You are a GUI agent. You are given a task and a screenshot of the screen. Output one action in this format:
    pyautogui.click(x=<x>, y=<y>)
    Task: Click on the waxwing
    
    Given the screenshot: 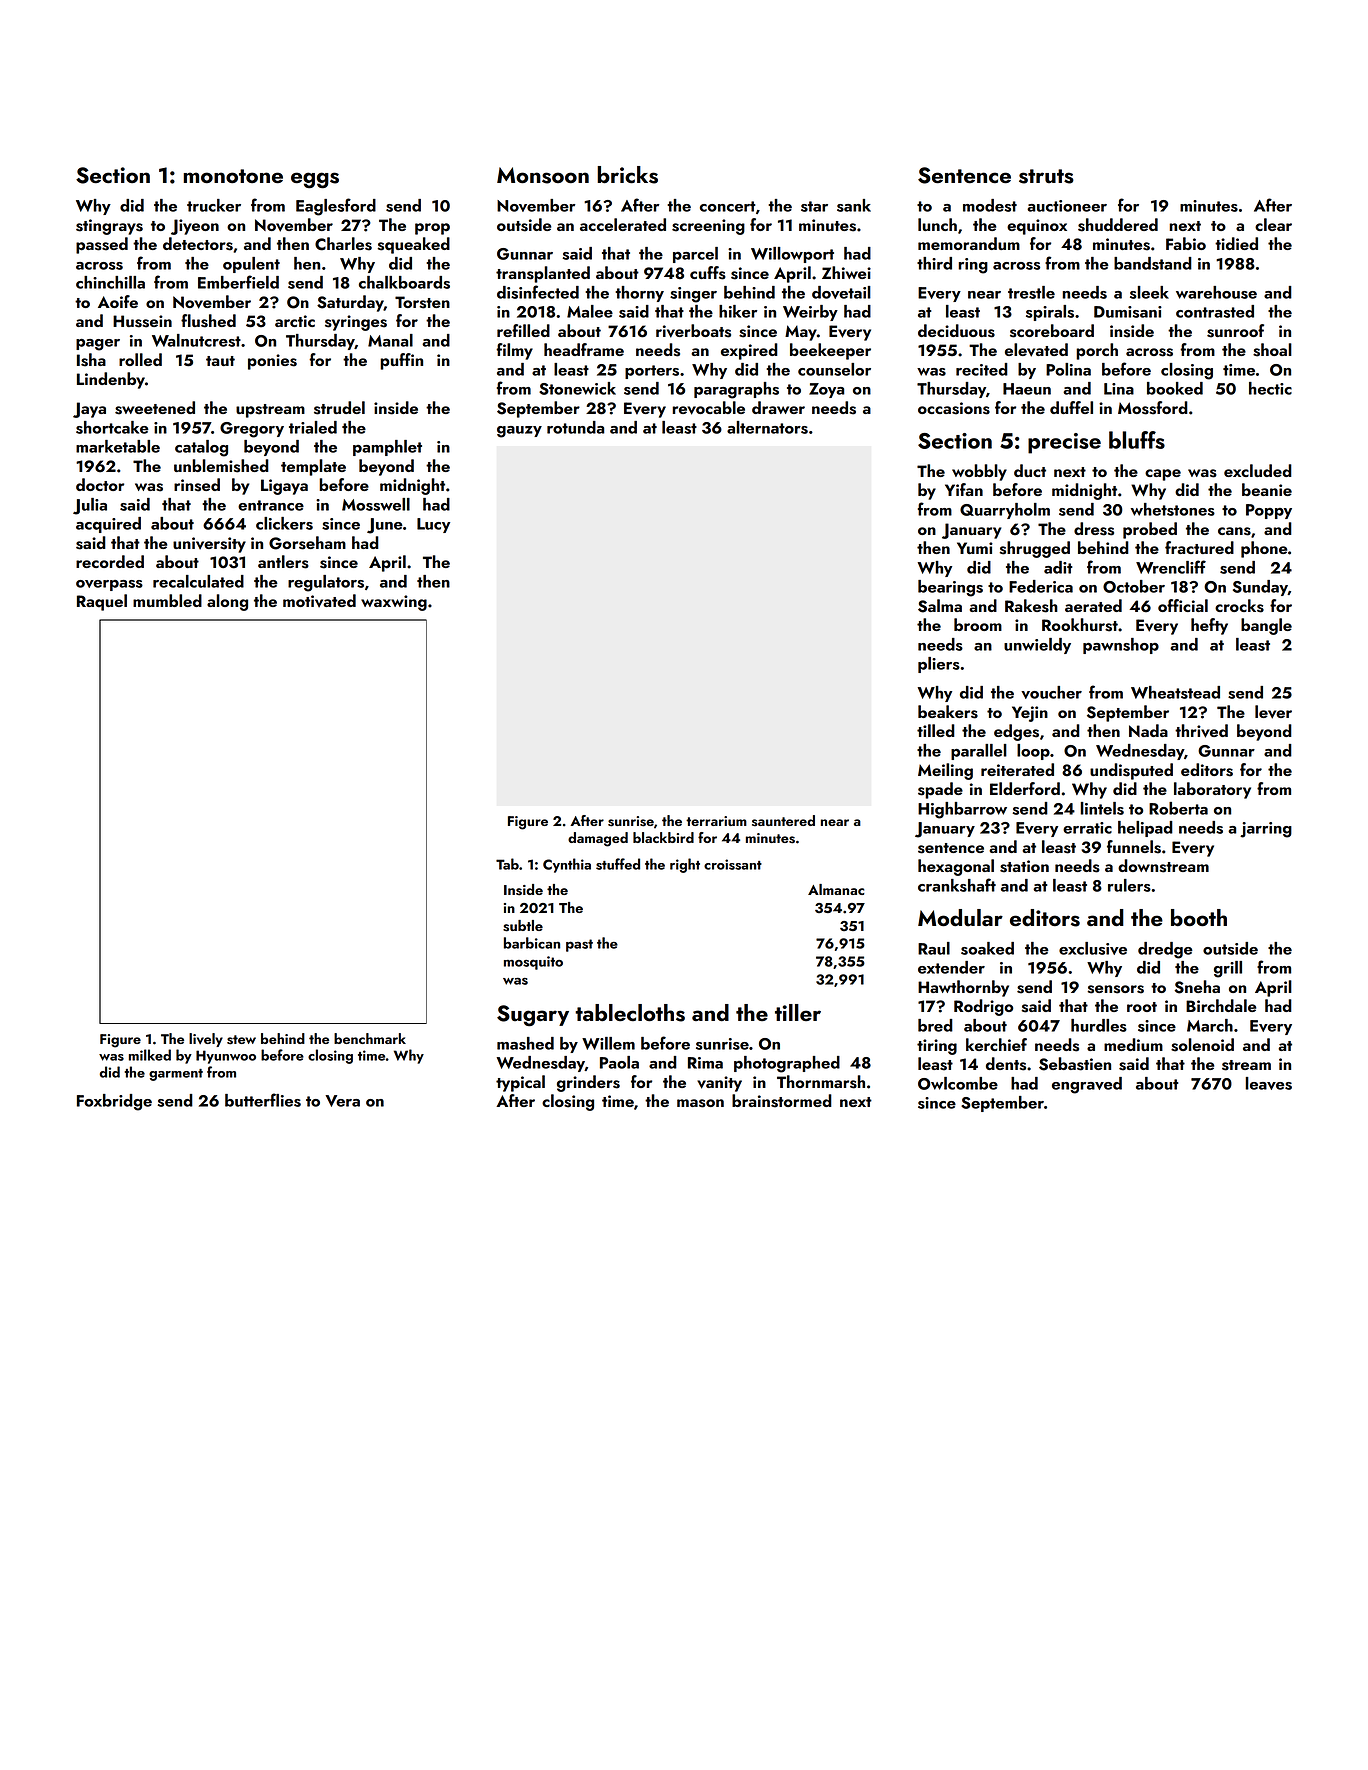 What is the action you would take?
    pyautogui.click(x=394, y=603)
